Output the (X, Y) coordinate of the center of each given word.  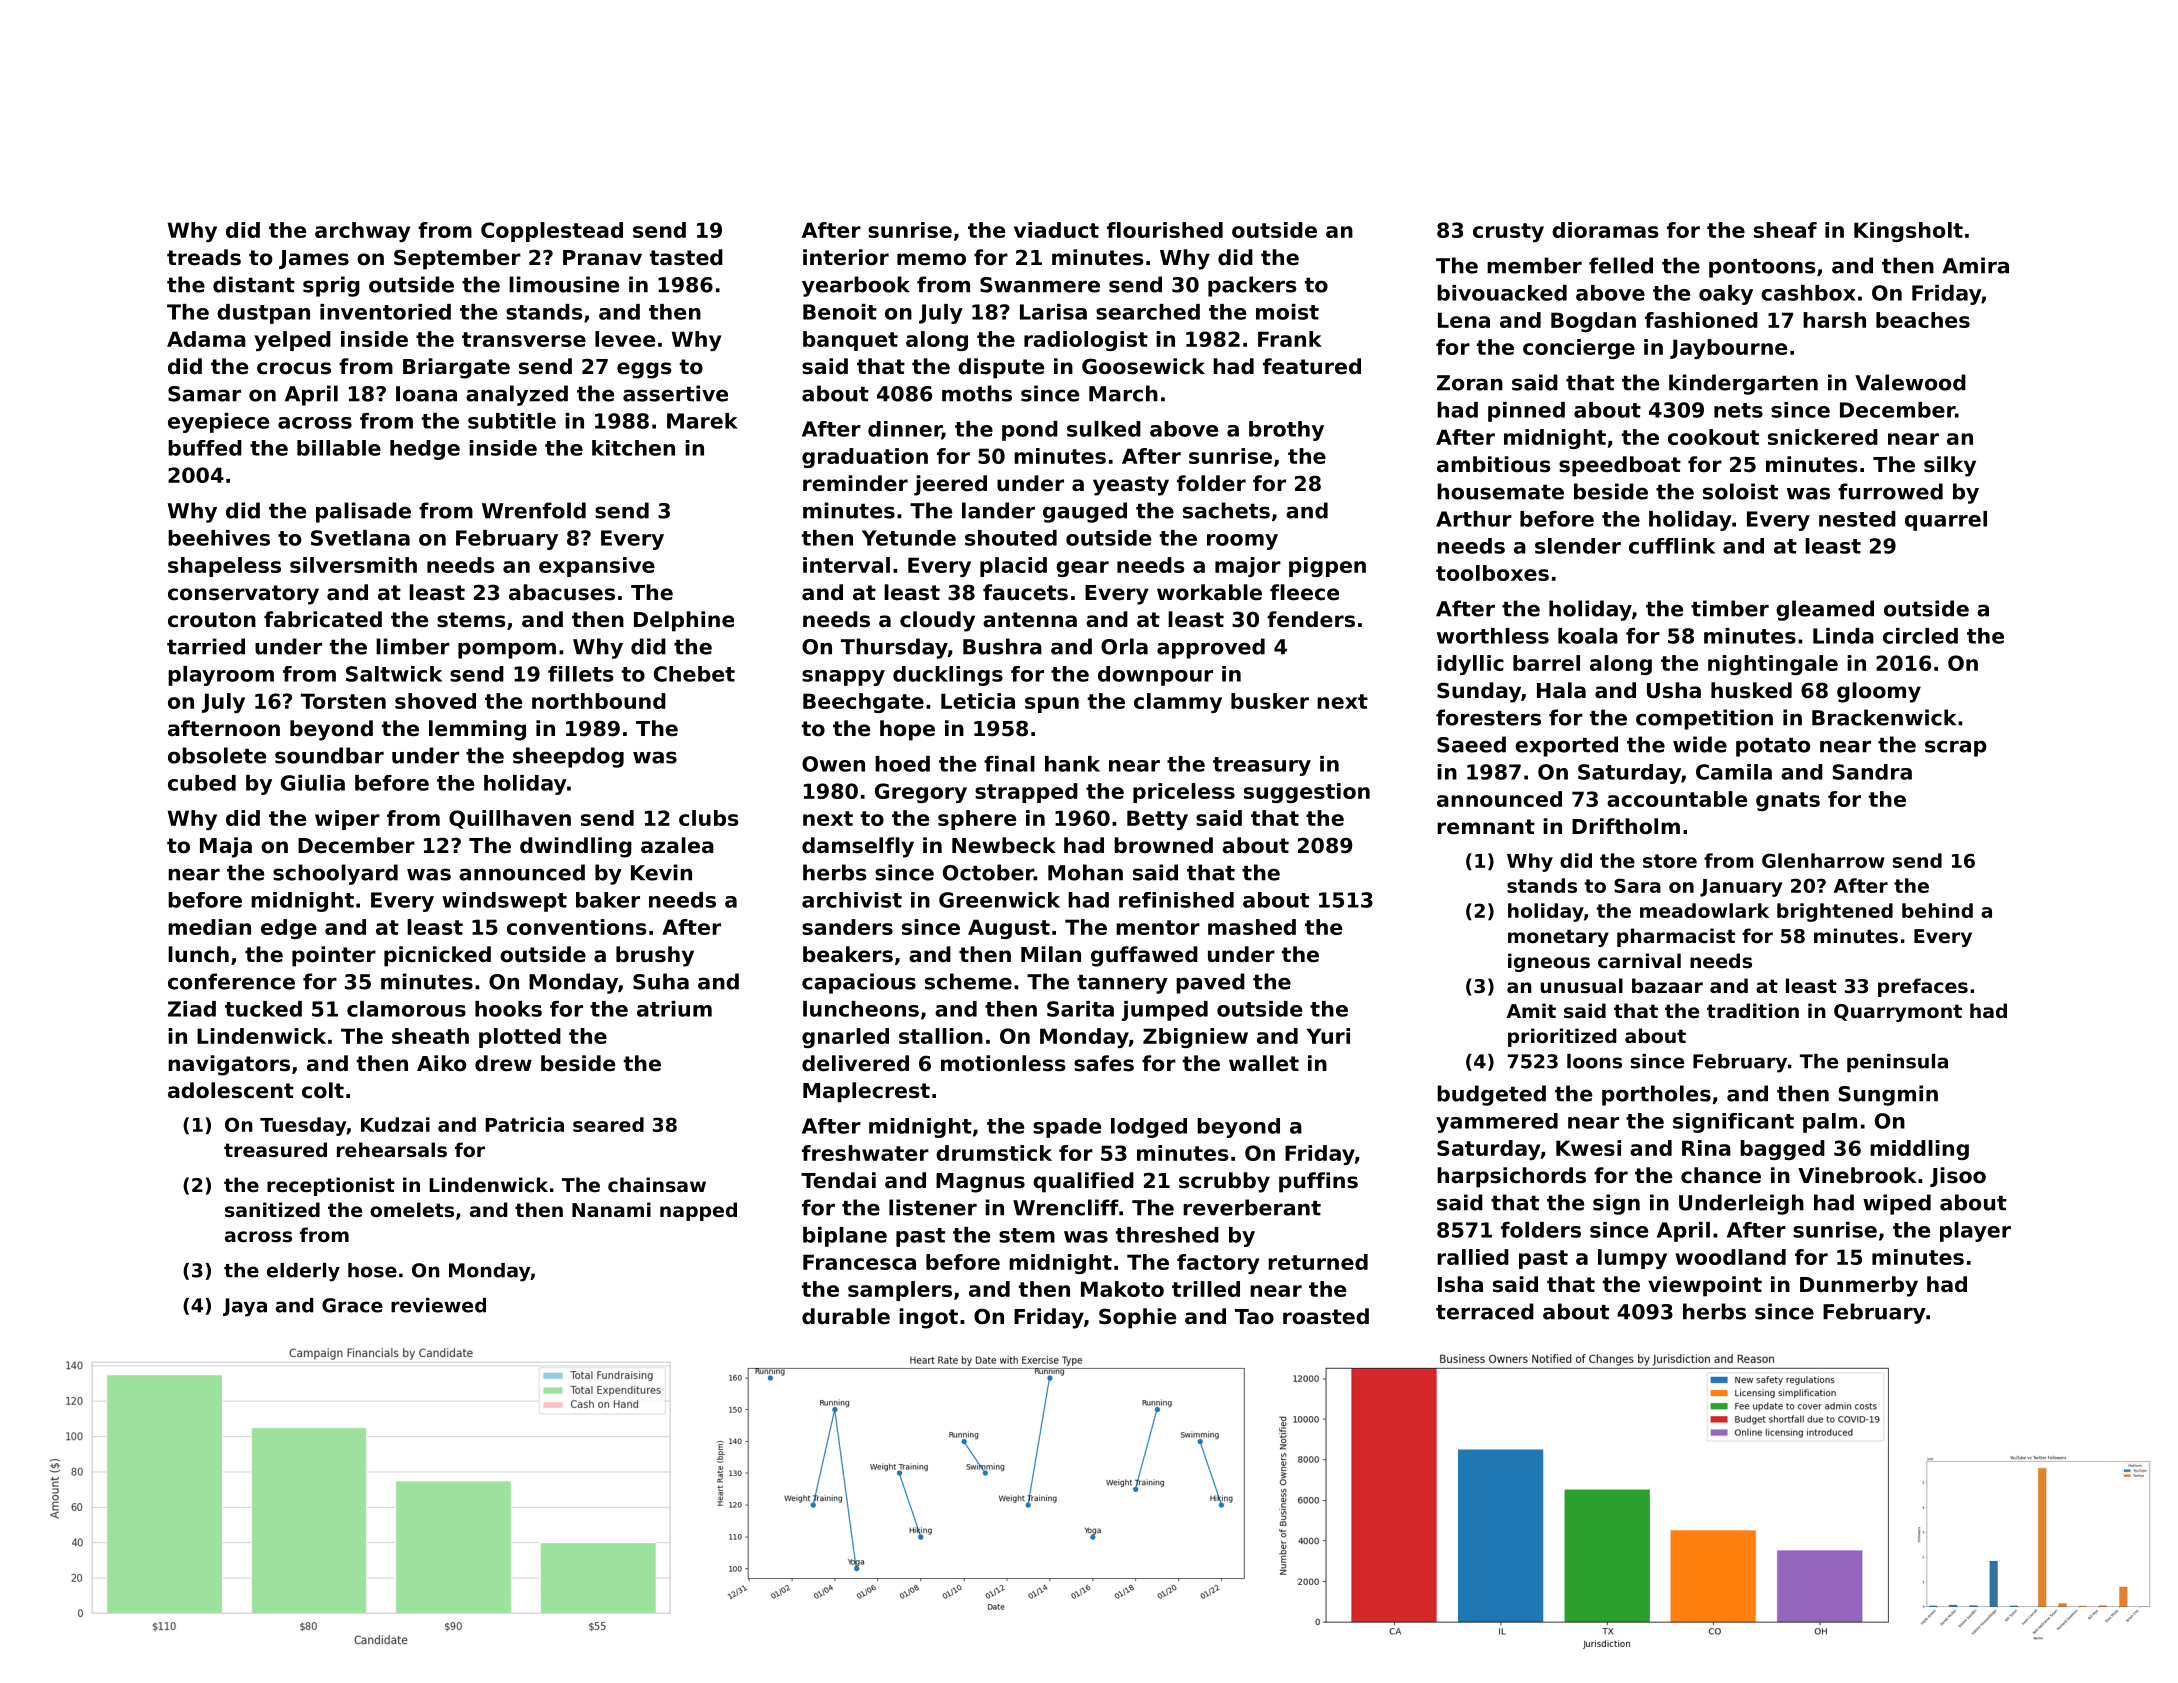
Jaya (245, 1307)
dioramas (1605, 230)
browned (1163, 845)
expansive (597, 567)
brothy (1286, 431)
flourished (1165, 230)
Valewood (1910, 382)
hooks (508, 1009)
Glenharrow (1823, 860)
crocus (294, 368)
